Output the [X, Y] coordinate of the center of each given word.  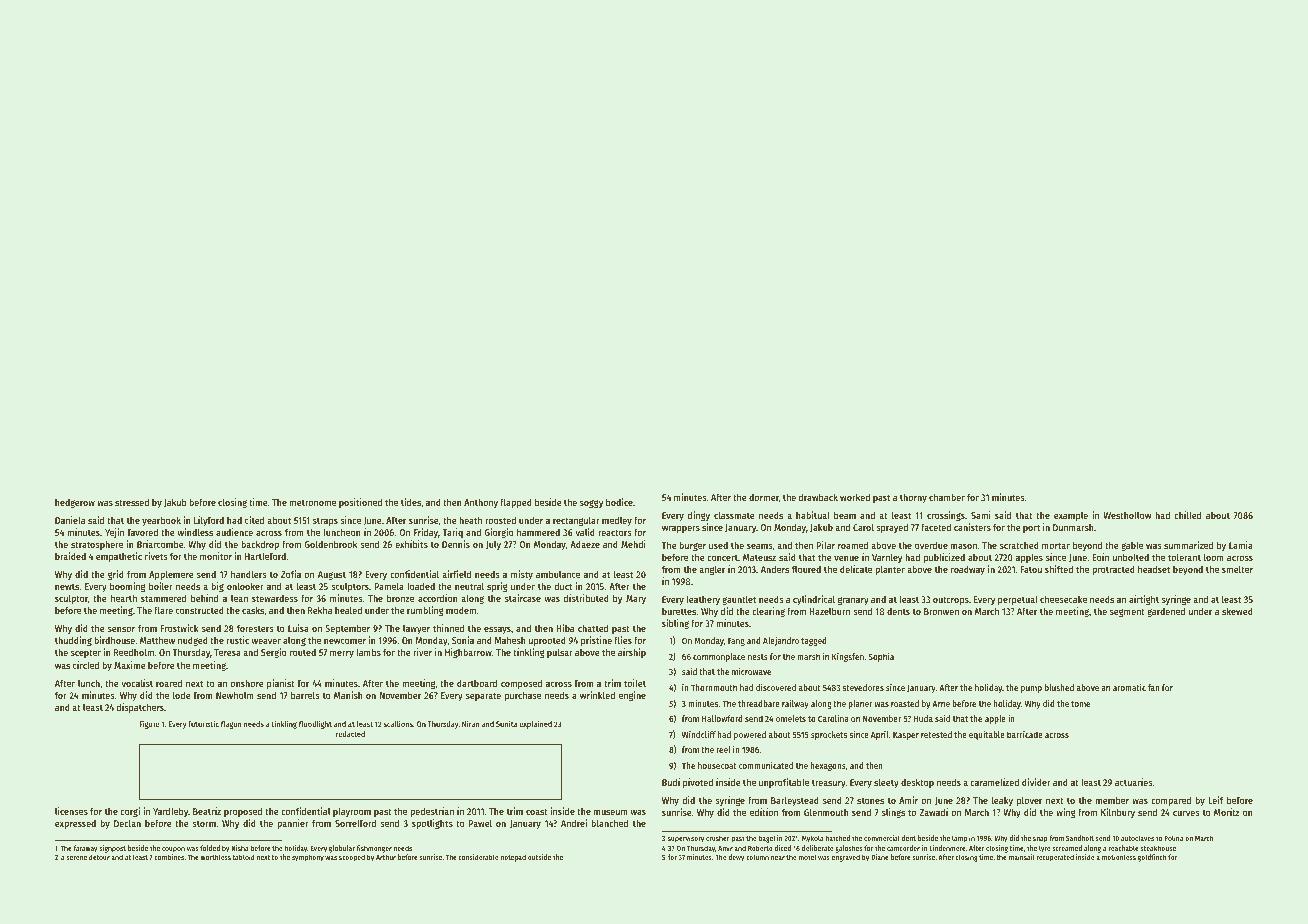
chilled [1187, 515]
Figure [150, 724]
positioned [360, 503]
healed [348, 610]
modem [461, 610]
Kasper [906, 736]
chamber [947, 497]
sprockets [829, 735]
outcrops [951, 600]
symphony [308, 858]
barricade [1025, 734]
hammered [538, 532]
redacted [350, 734]
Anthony [481, 503]
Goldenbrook [330, 544]
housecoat [717, 765]
